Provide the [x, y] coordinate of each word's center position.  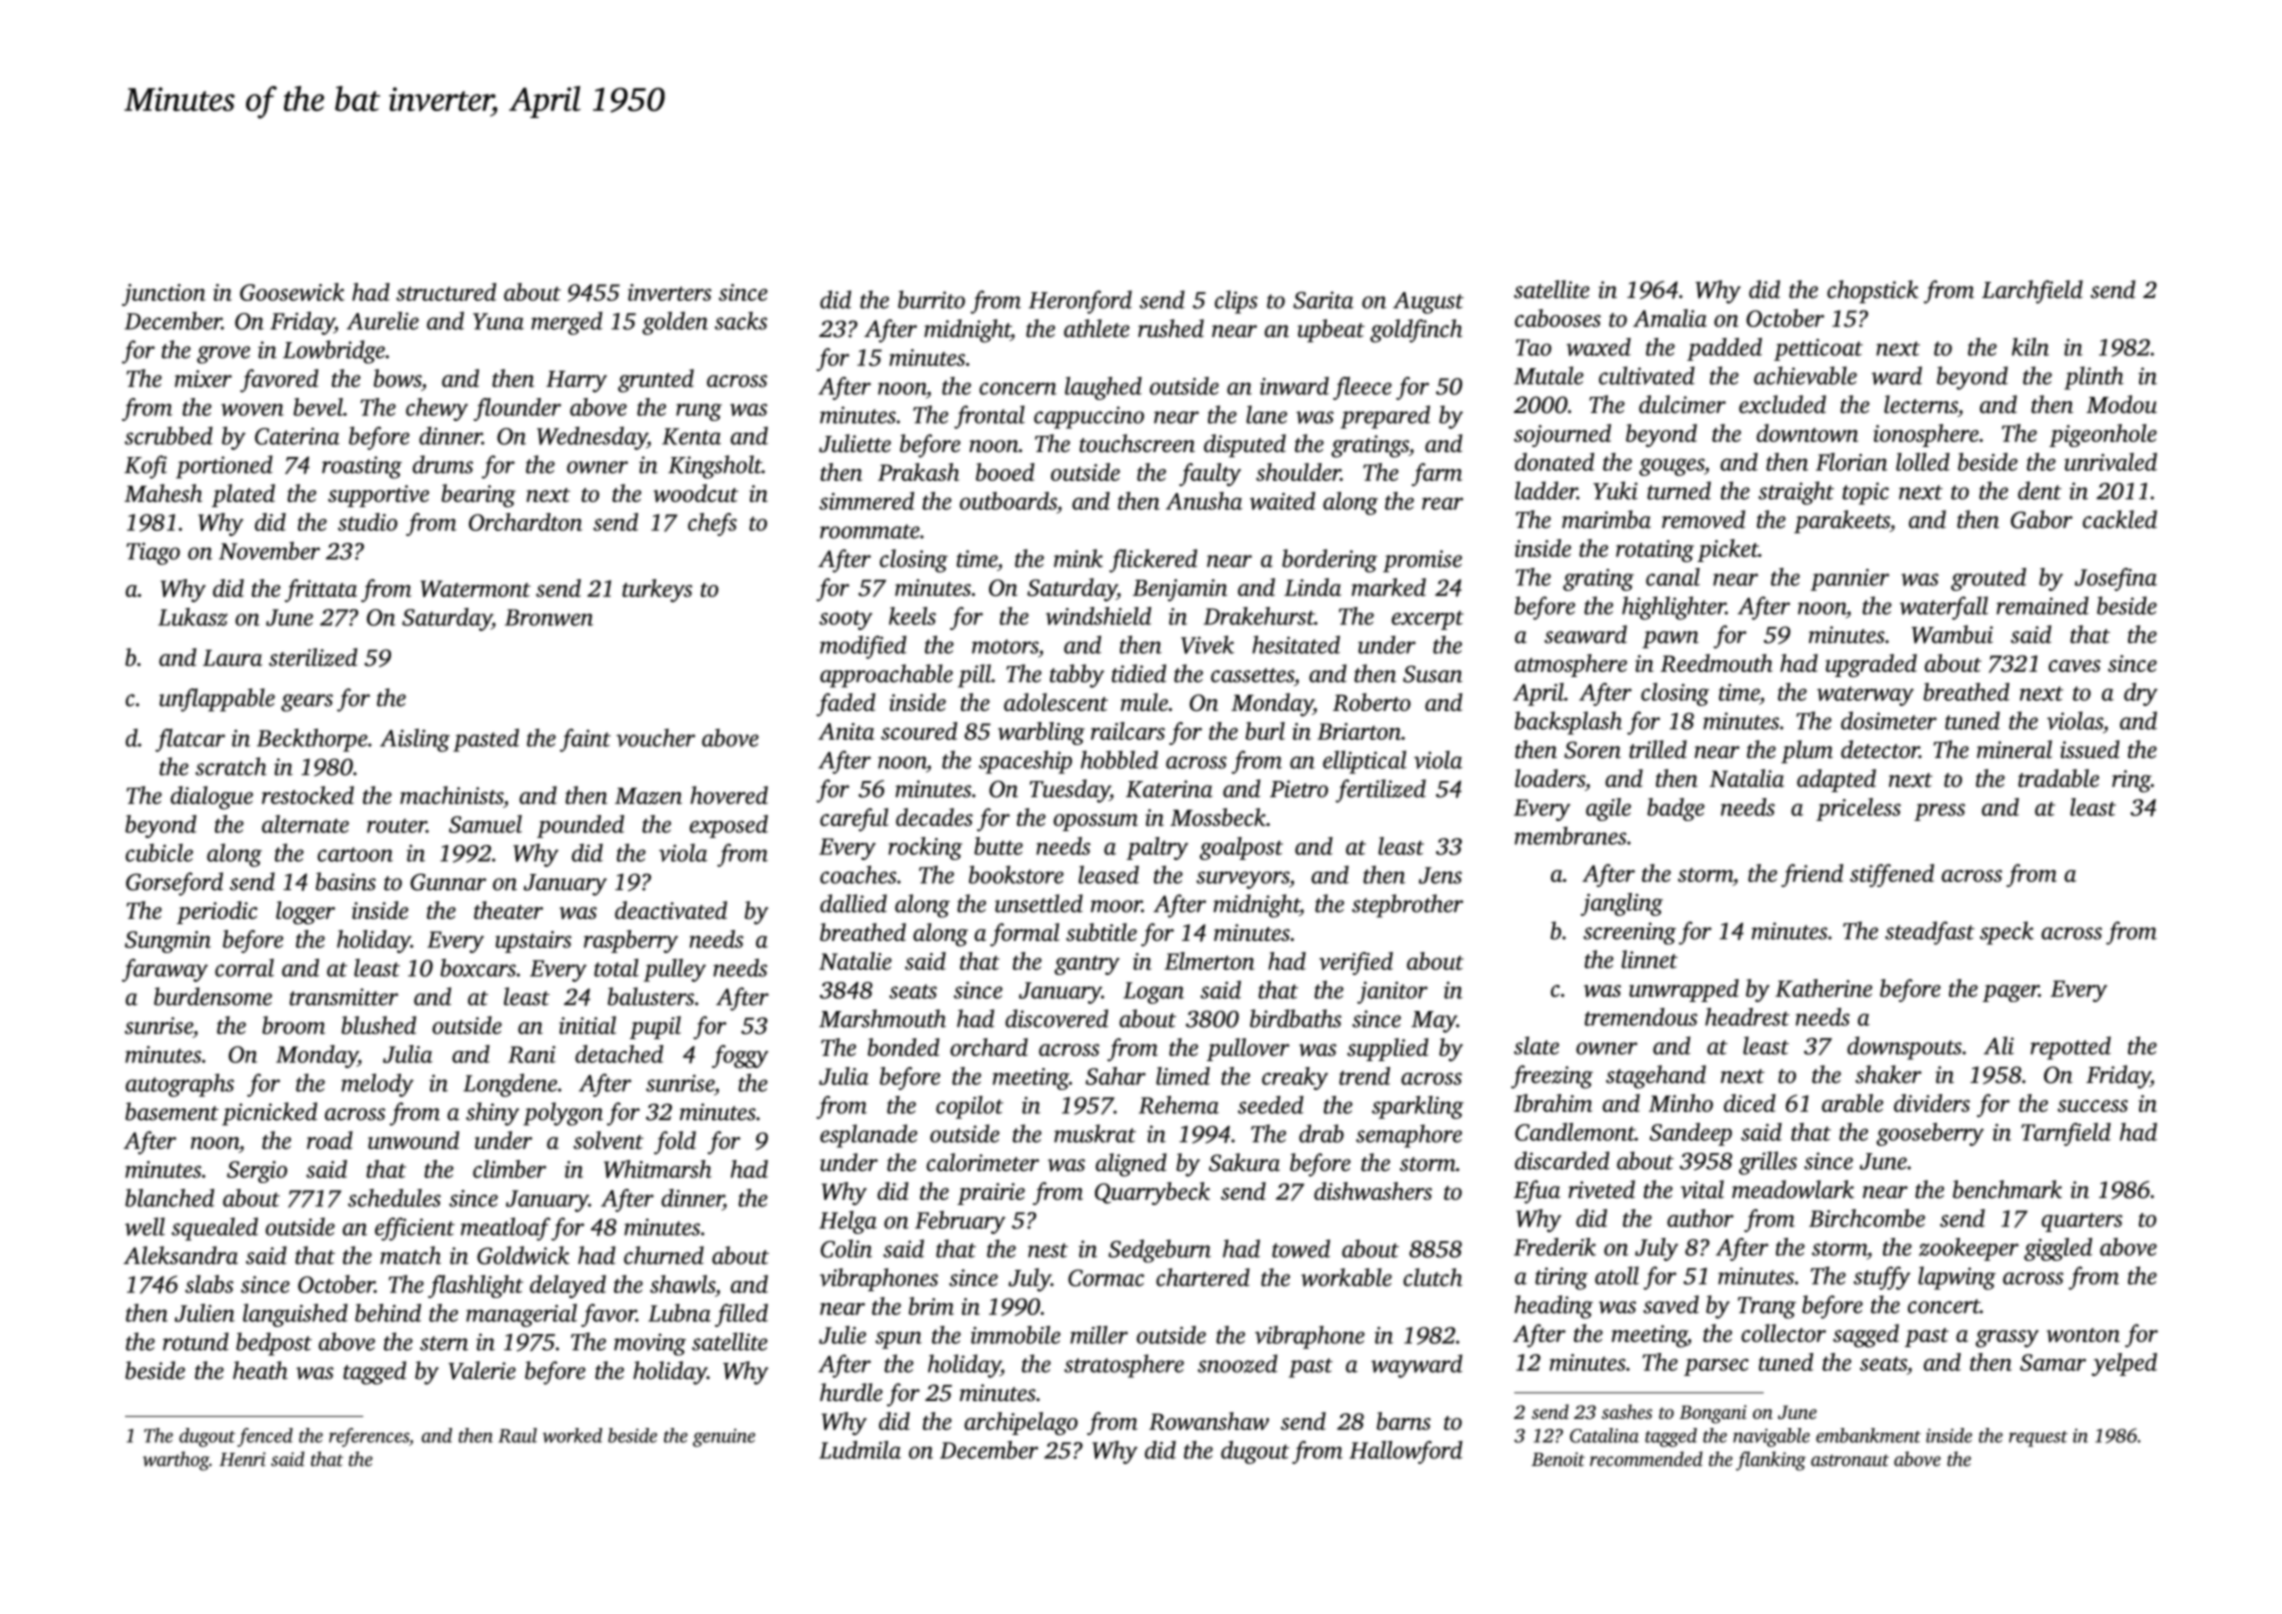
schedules [394, 1198]
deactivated [671, 910]
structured [446, 292]
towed [1301, 1248]
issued [2090, 749]
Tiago [153, 553]
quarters [2082, 1222]
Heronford [1080, 302]
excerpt [1428, 620]
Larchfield [2032, 292]
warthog [176, 1461]
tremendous [1641, 1017]
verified [1356, 963]
